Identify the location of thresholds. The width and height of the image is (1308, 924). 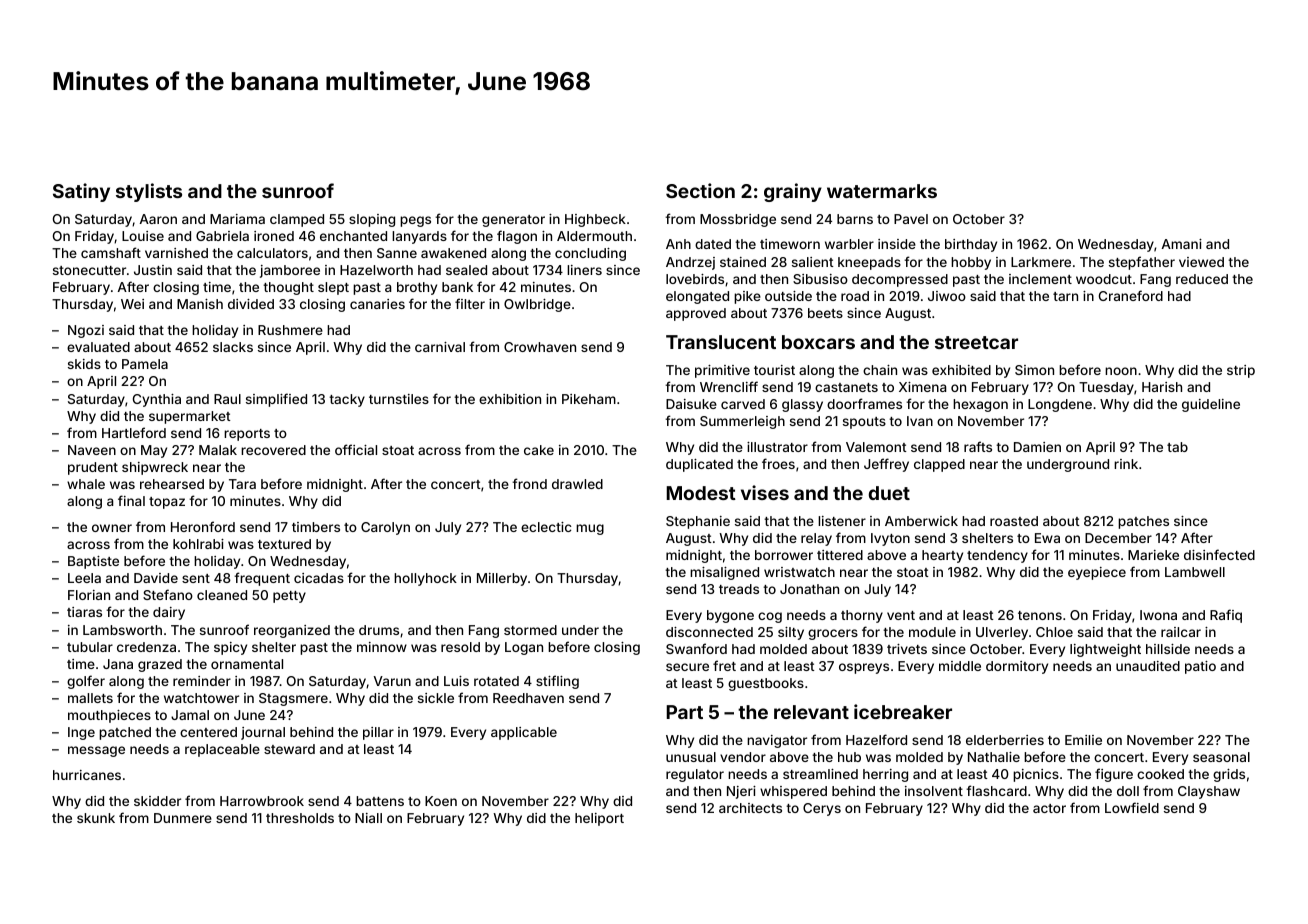
(300, 818).
